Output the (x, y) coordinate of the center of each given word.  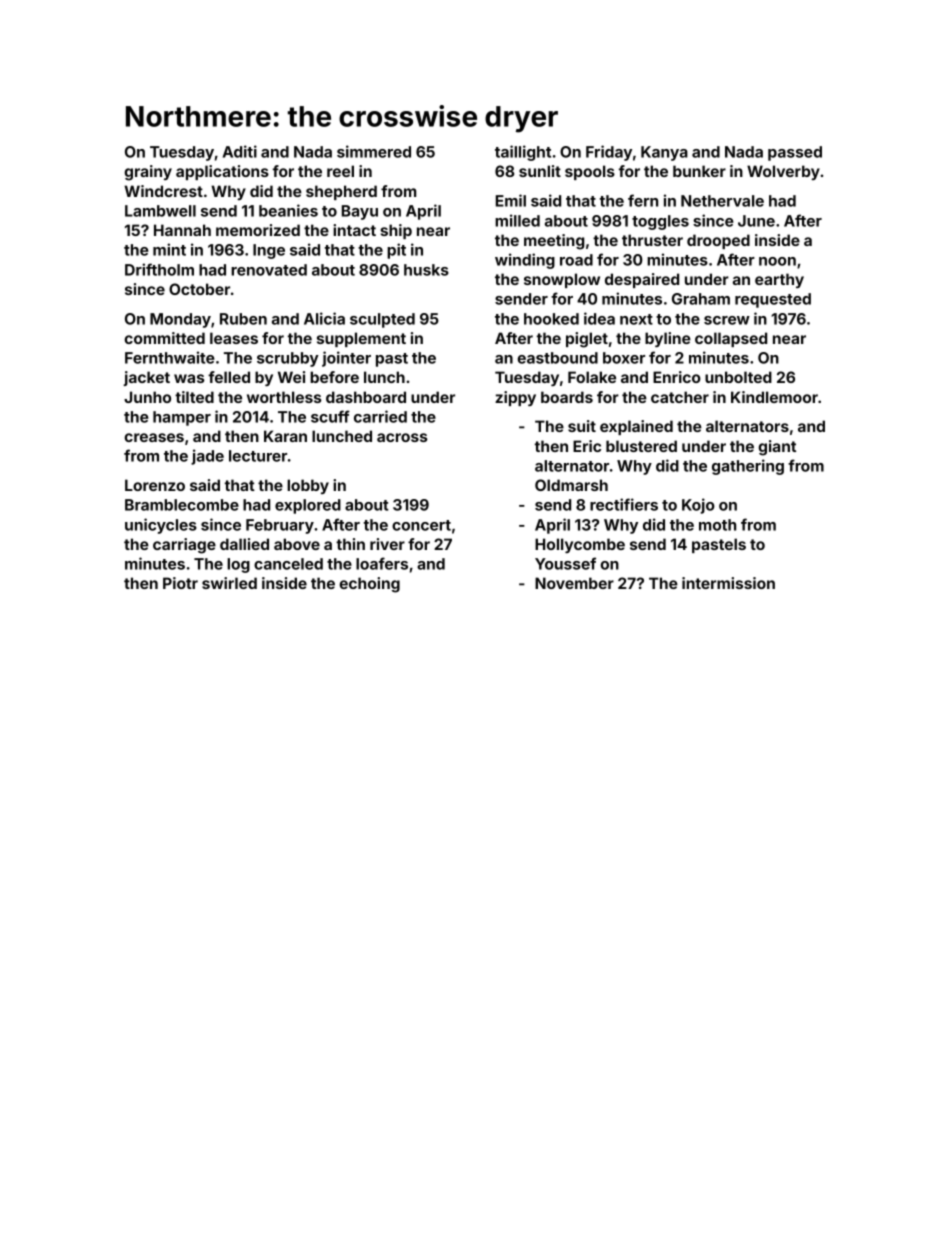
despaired (642, 280)
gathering (748, 467)
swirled (229, 583)
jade (207, 457)
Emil (511, 200)
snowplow (562, 280)
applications (222, 172)
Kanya (664, 153)
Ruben (243, 319)
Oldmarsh (571, 485)
